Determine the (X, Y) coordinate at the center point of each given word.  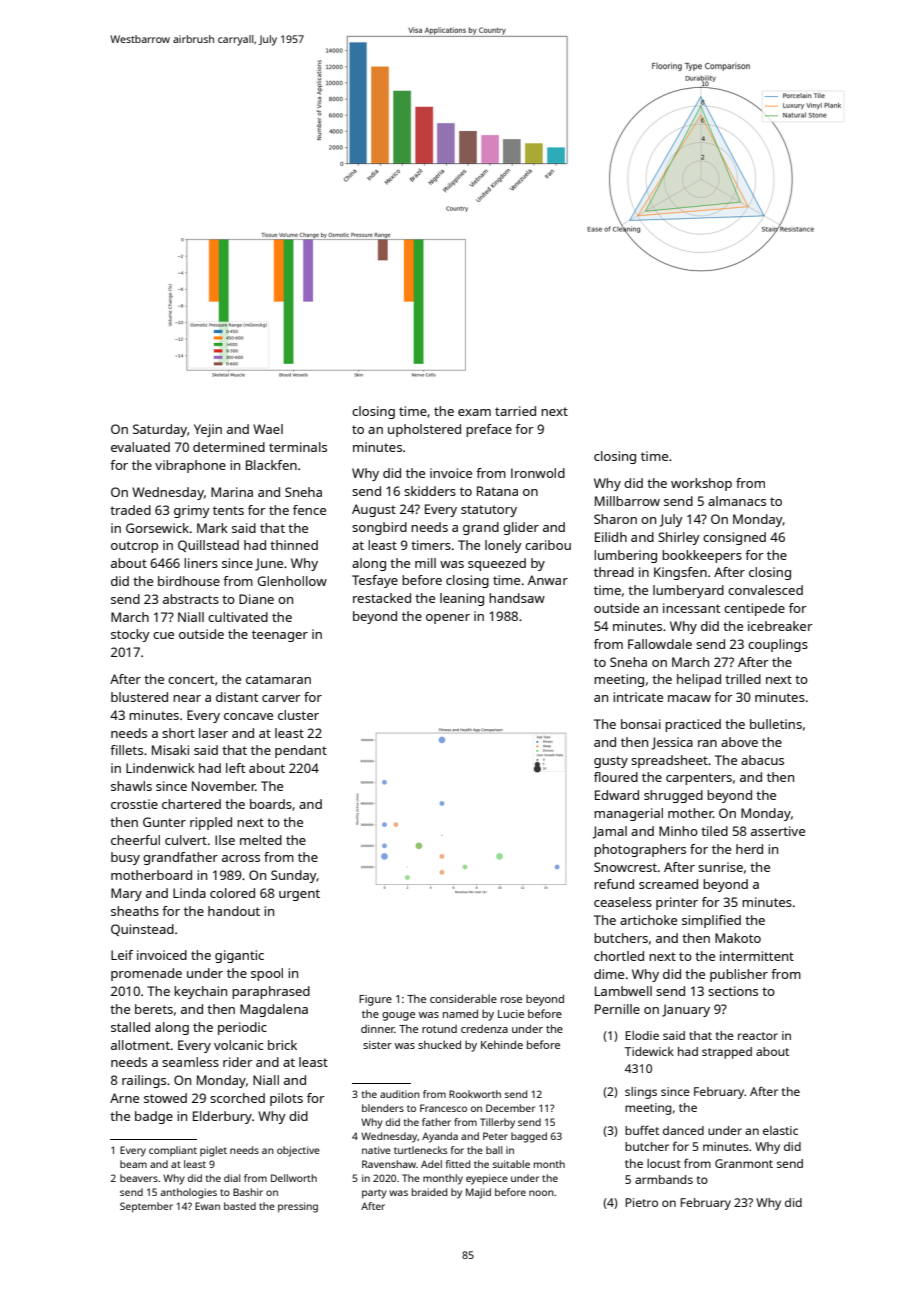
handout (234, 911)
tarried (515, 411)
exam (474, 412)
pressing (298, 1207)
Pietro (641, 1202)
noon (541, 1193)
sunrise (720, 867)
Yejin (208, 430)
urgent (299, 895)
